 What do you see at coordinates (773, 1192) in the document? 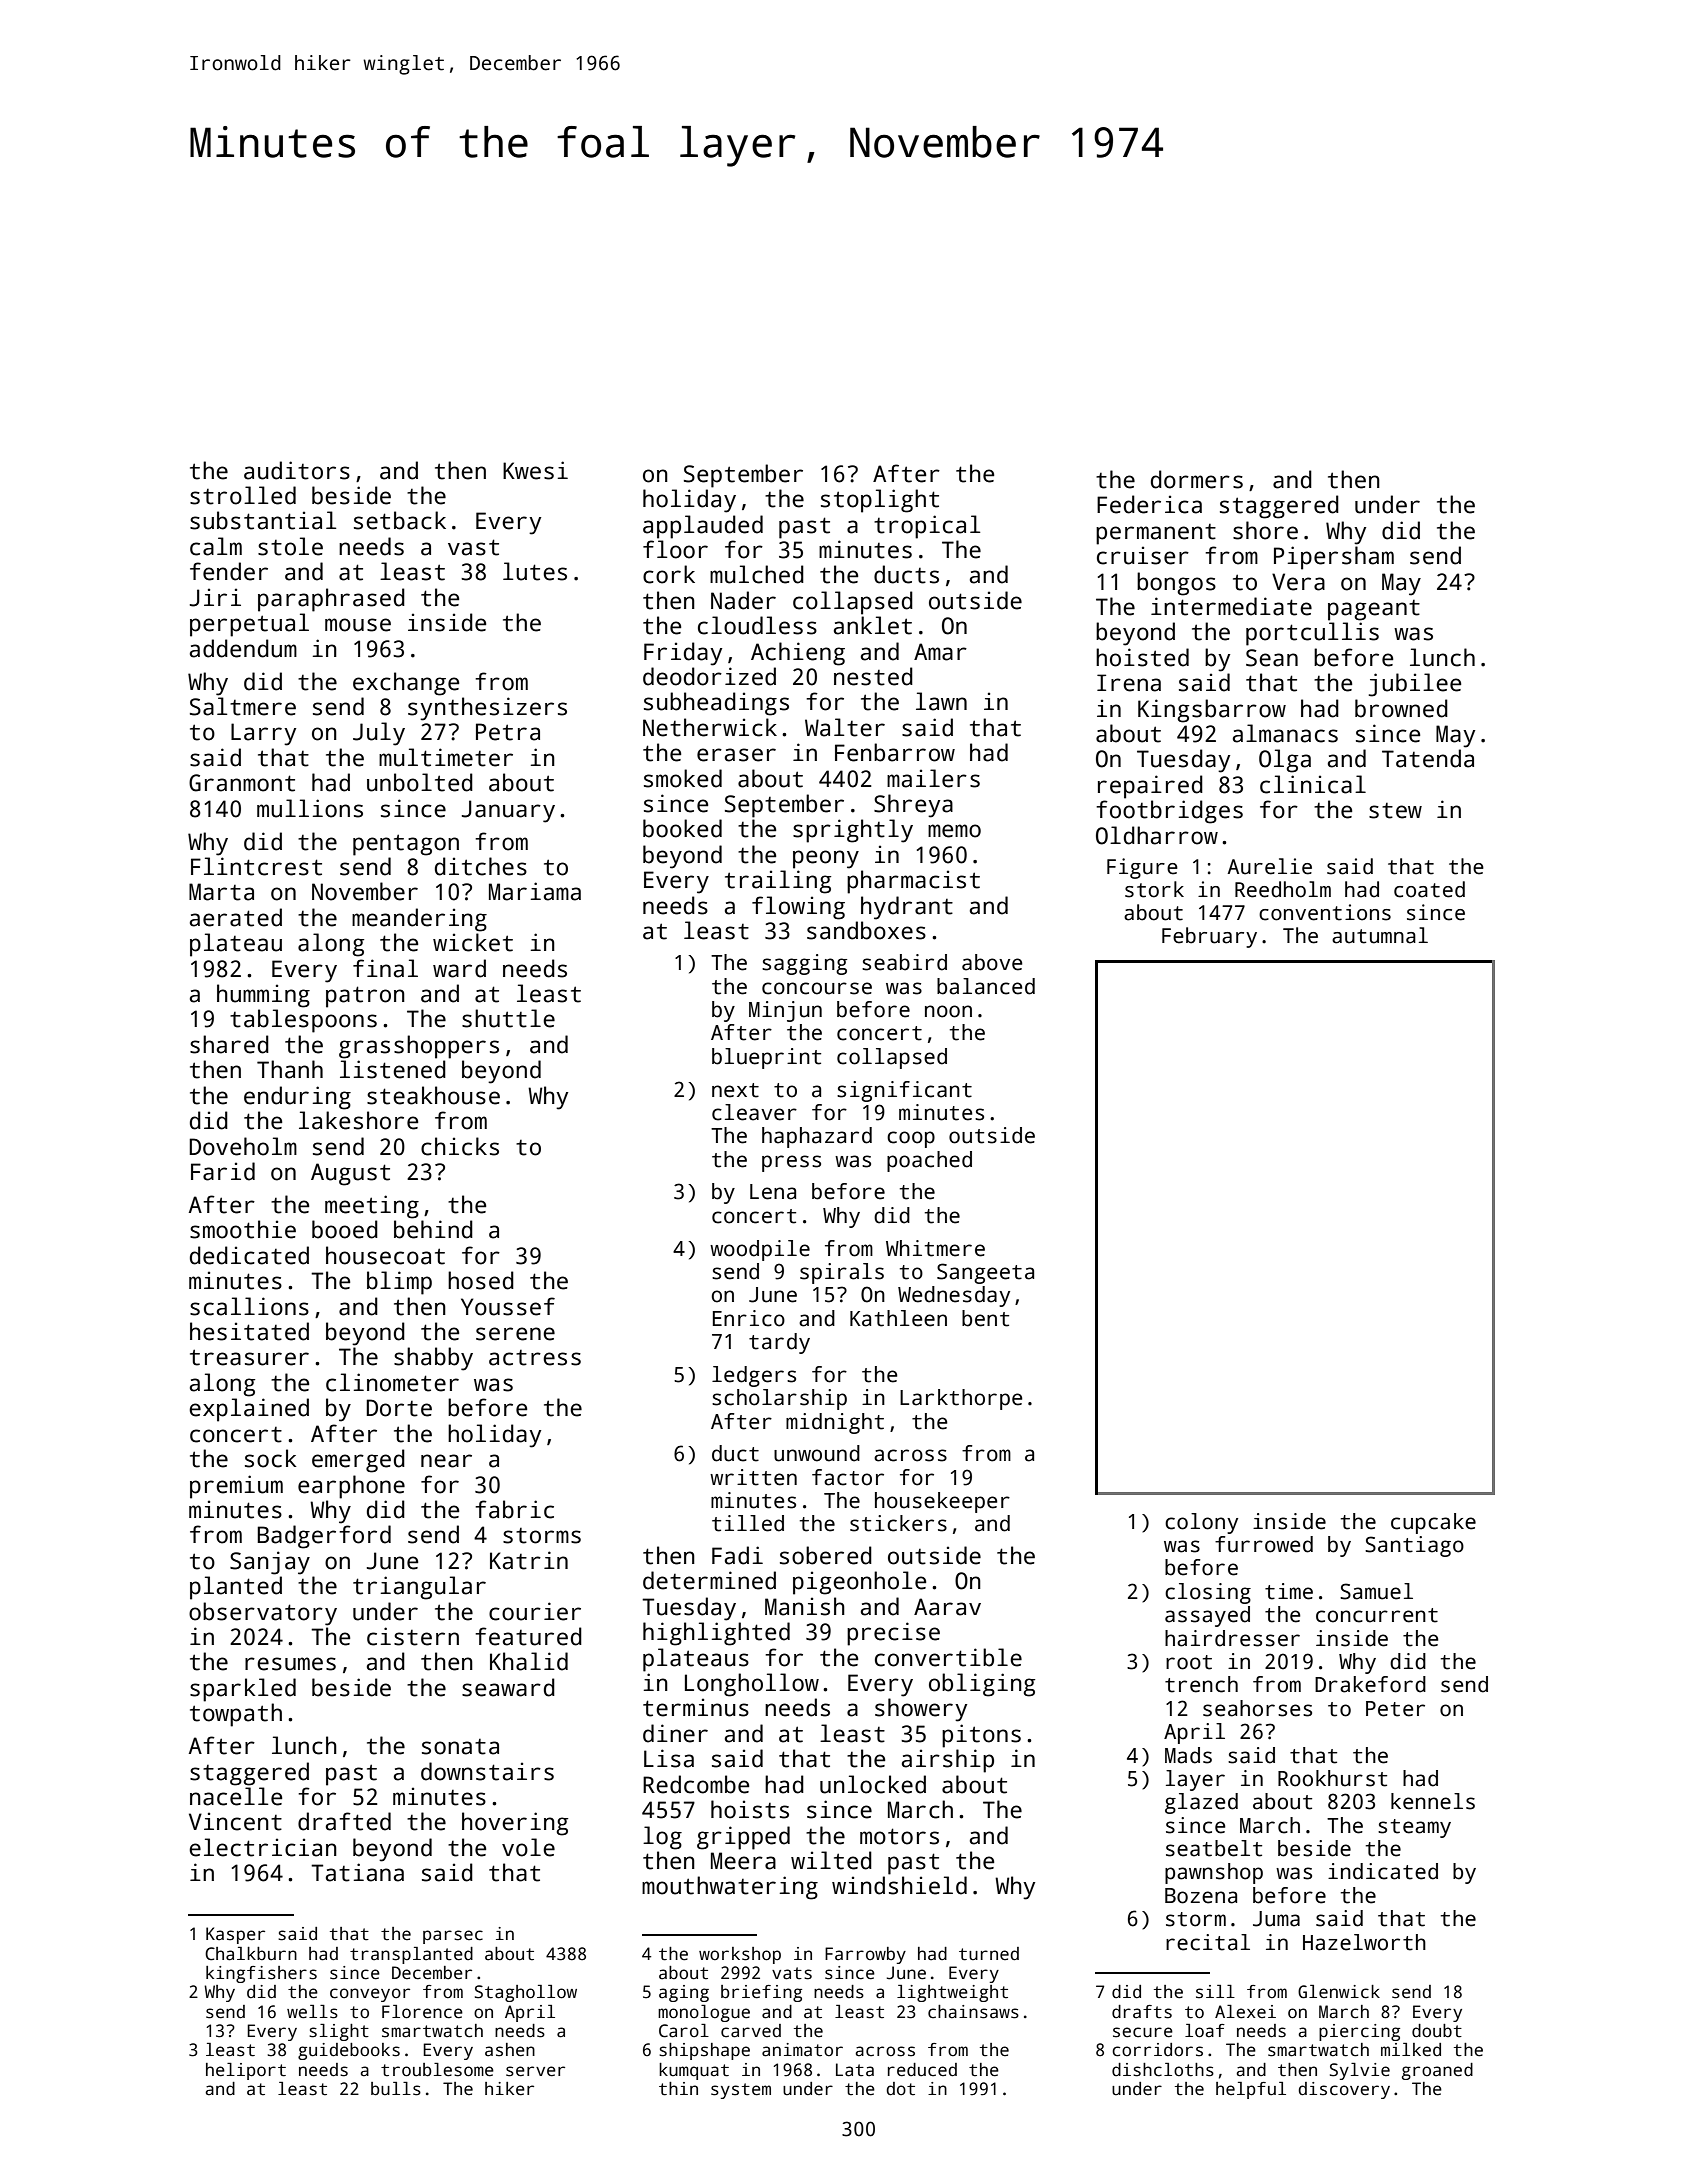
I see `Lena` at bounding box center [773, 1192].
